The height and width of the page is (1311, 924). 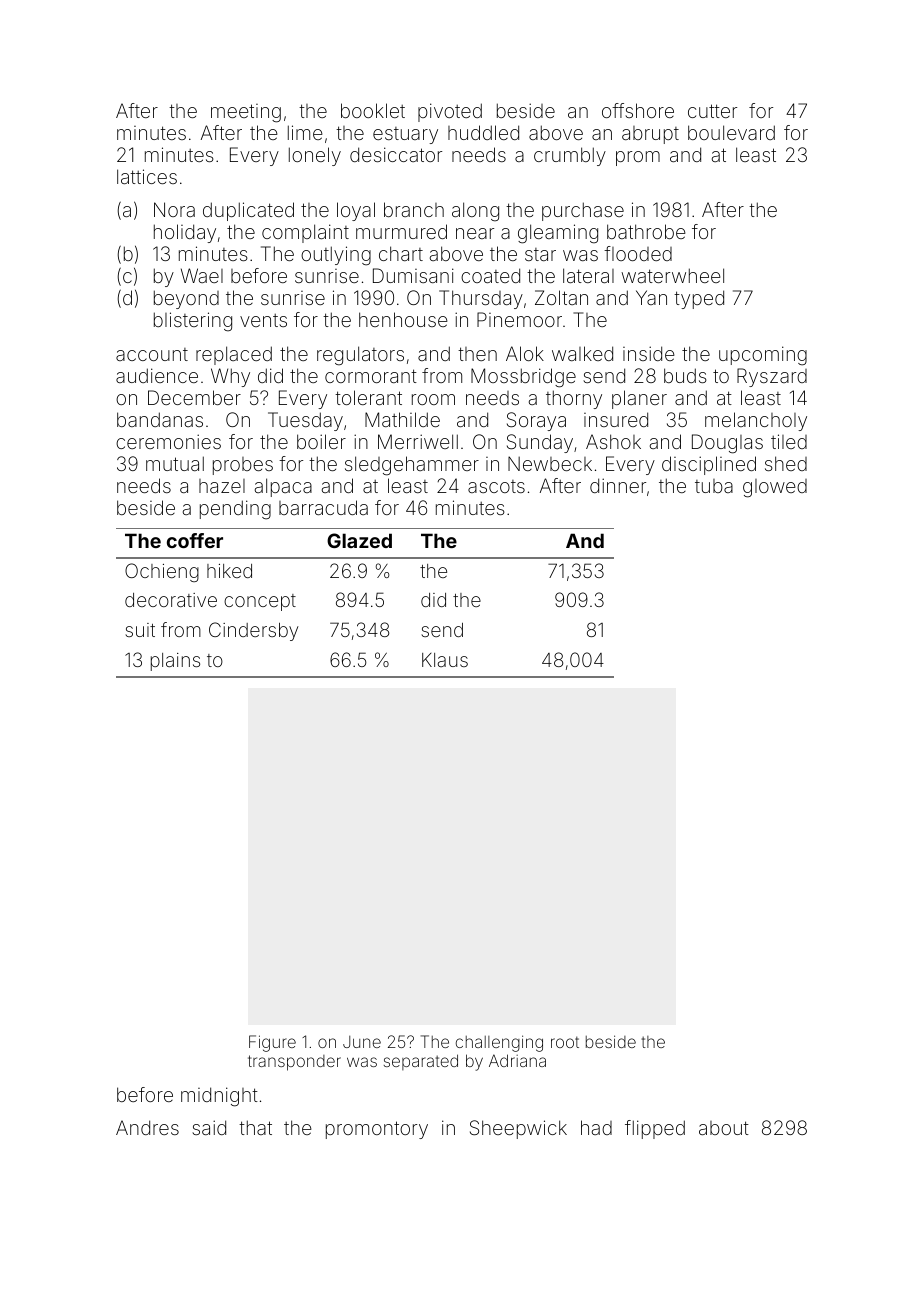 I want to click on Figure, so click(x=272, y=1043).
